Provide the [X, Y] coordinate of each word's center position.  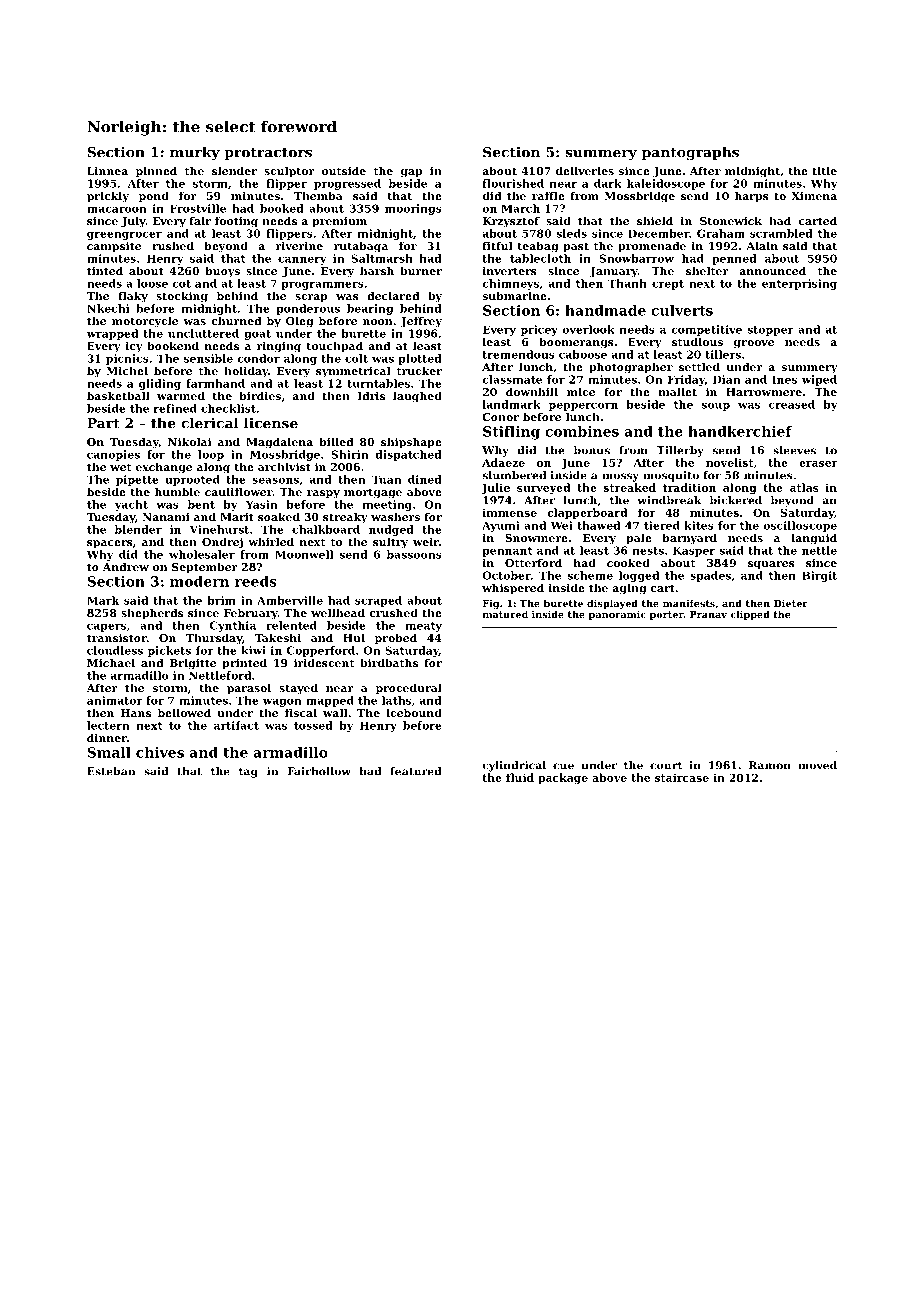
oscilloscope [800, 526]
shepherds [152, 614]
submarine [515, 295]
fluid [520, 777]
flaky [133, 297]
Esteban [111, 771]
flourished [513, 183]
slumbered [514, 475]
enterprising [799, 284]
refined [175, 408]
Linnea [107, 171]
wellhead [338, 612]
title [824, 170]
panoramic [617, 615]
